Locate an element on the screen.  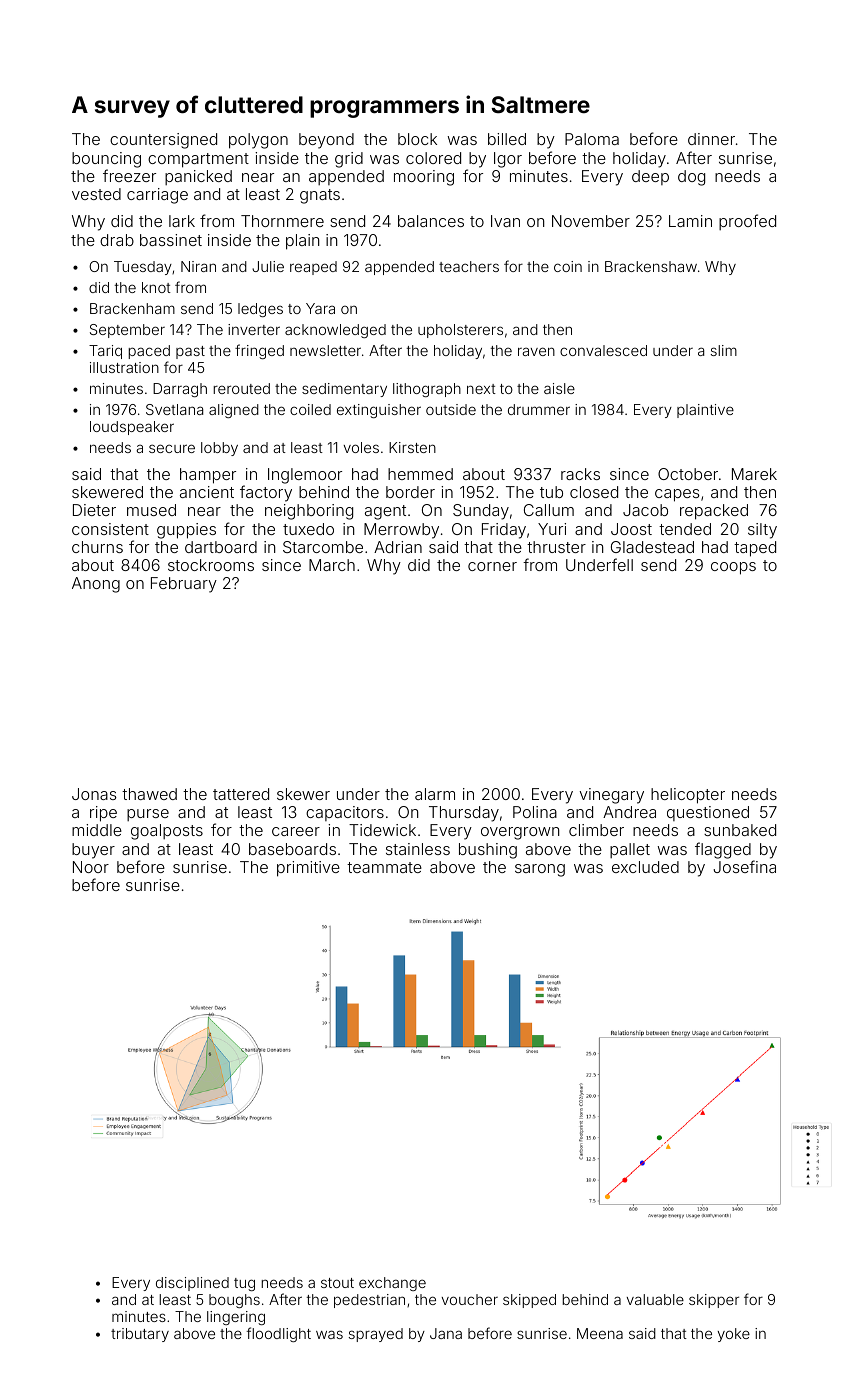
excluded is located at coordinates (645, 867).
